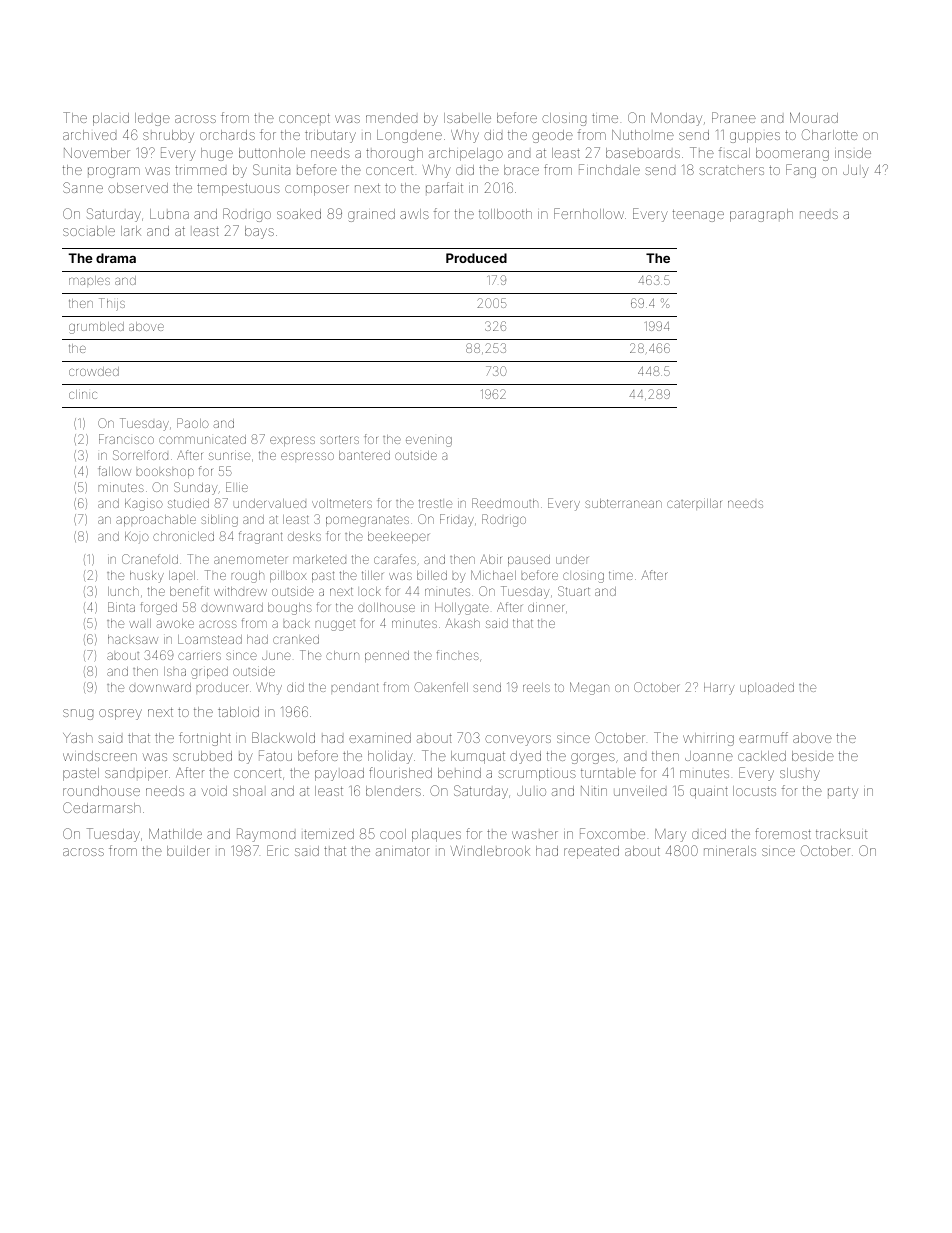 Image resolution: width=952 pixels, height=1233 pixels. I want to click on cackled, so click(762, 756).
